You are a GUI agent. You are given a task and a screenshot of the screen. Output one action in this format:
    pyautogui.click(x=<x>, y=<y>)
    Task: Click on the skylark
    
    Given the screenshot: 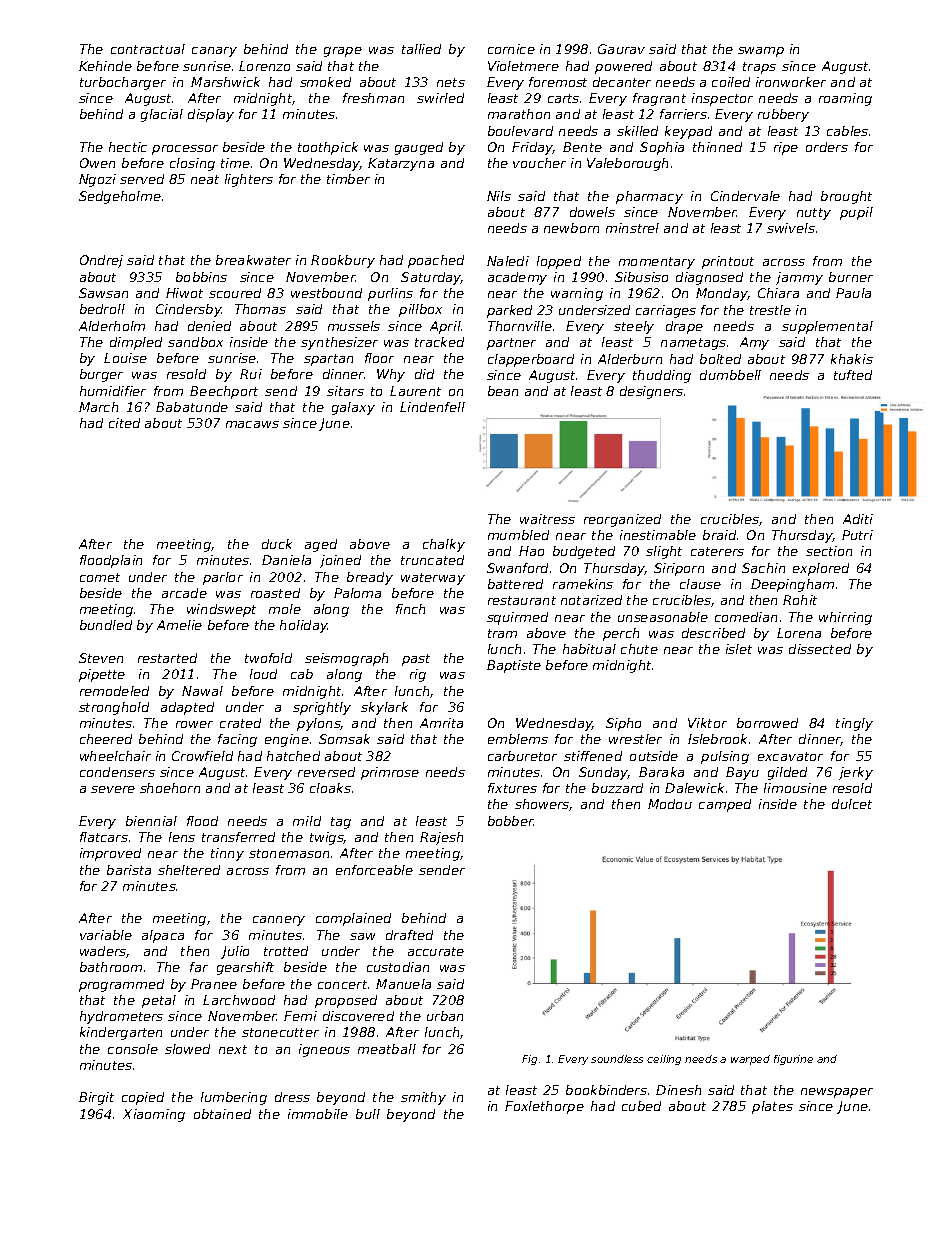 What is the action you would take?
    pyautogui.click(x=384, y=708)
